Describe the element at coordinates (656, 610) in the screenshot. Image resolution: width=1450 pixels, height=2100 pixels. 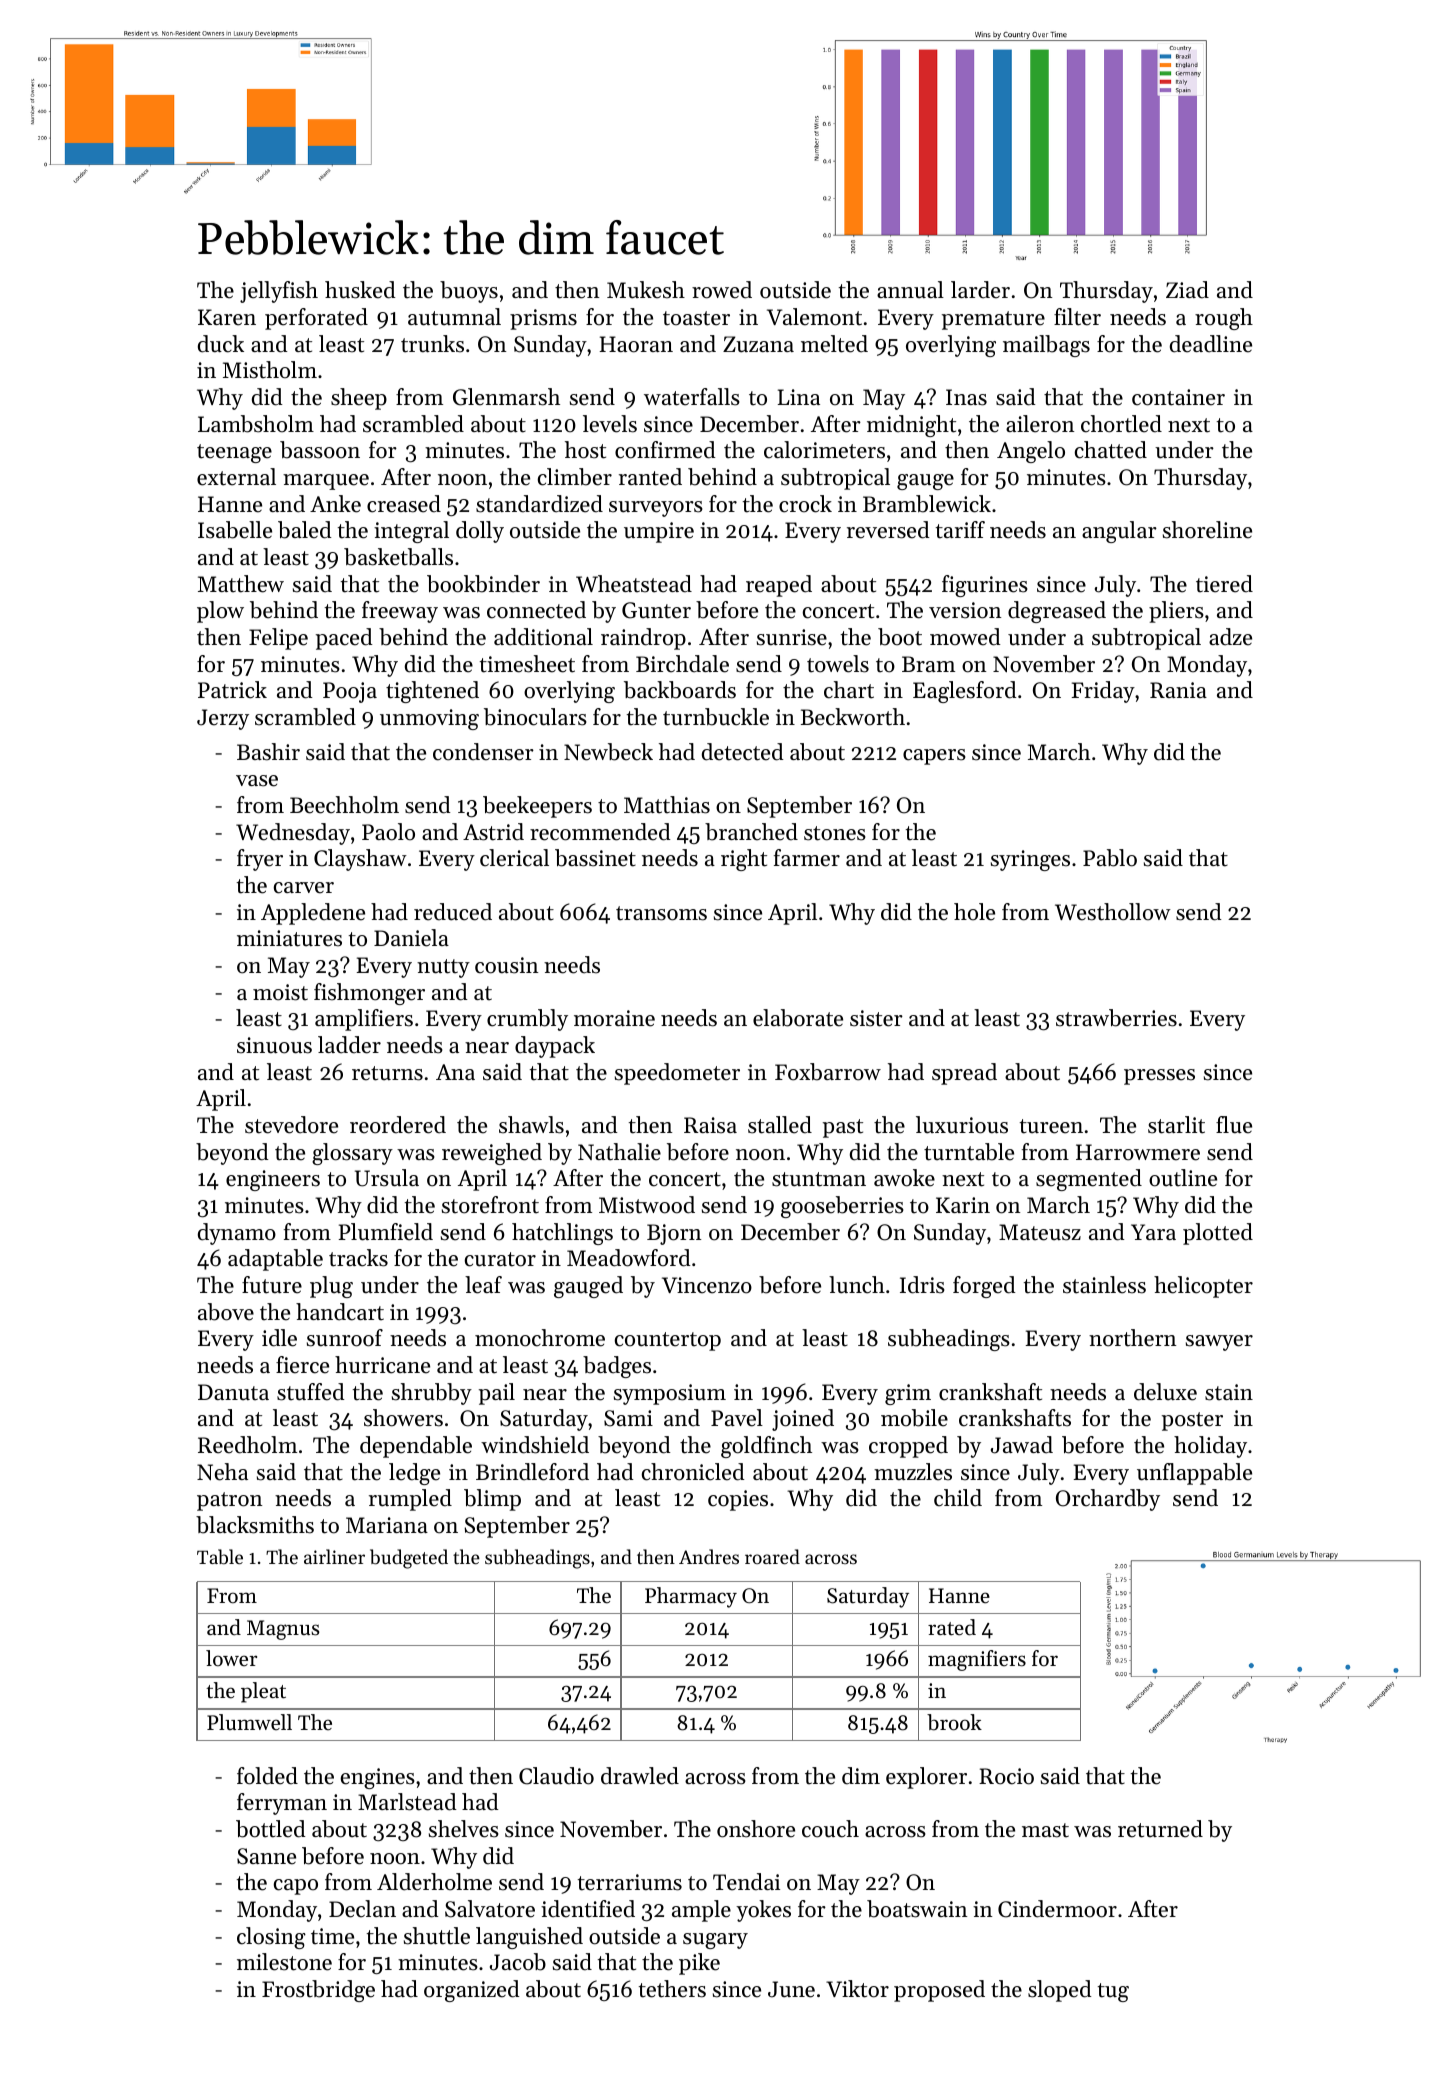
I see `Gunter` at that location.
